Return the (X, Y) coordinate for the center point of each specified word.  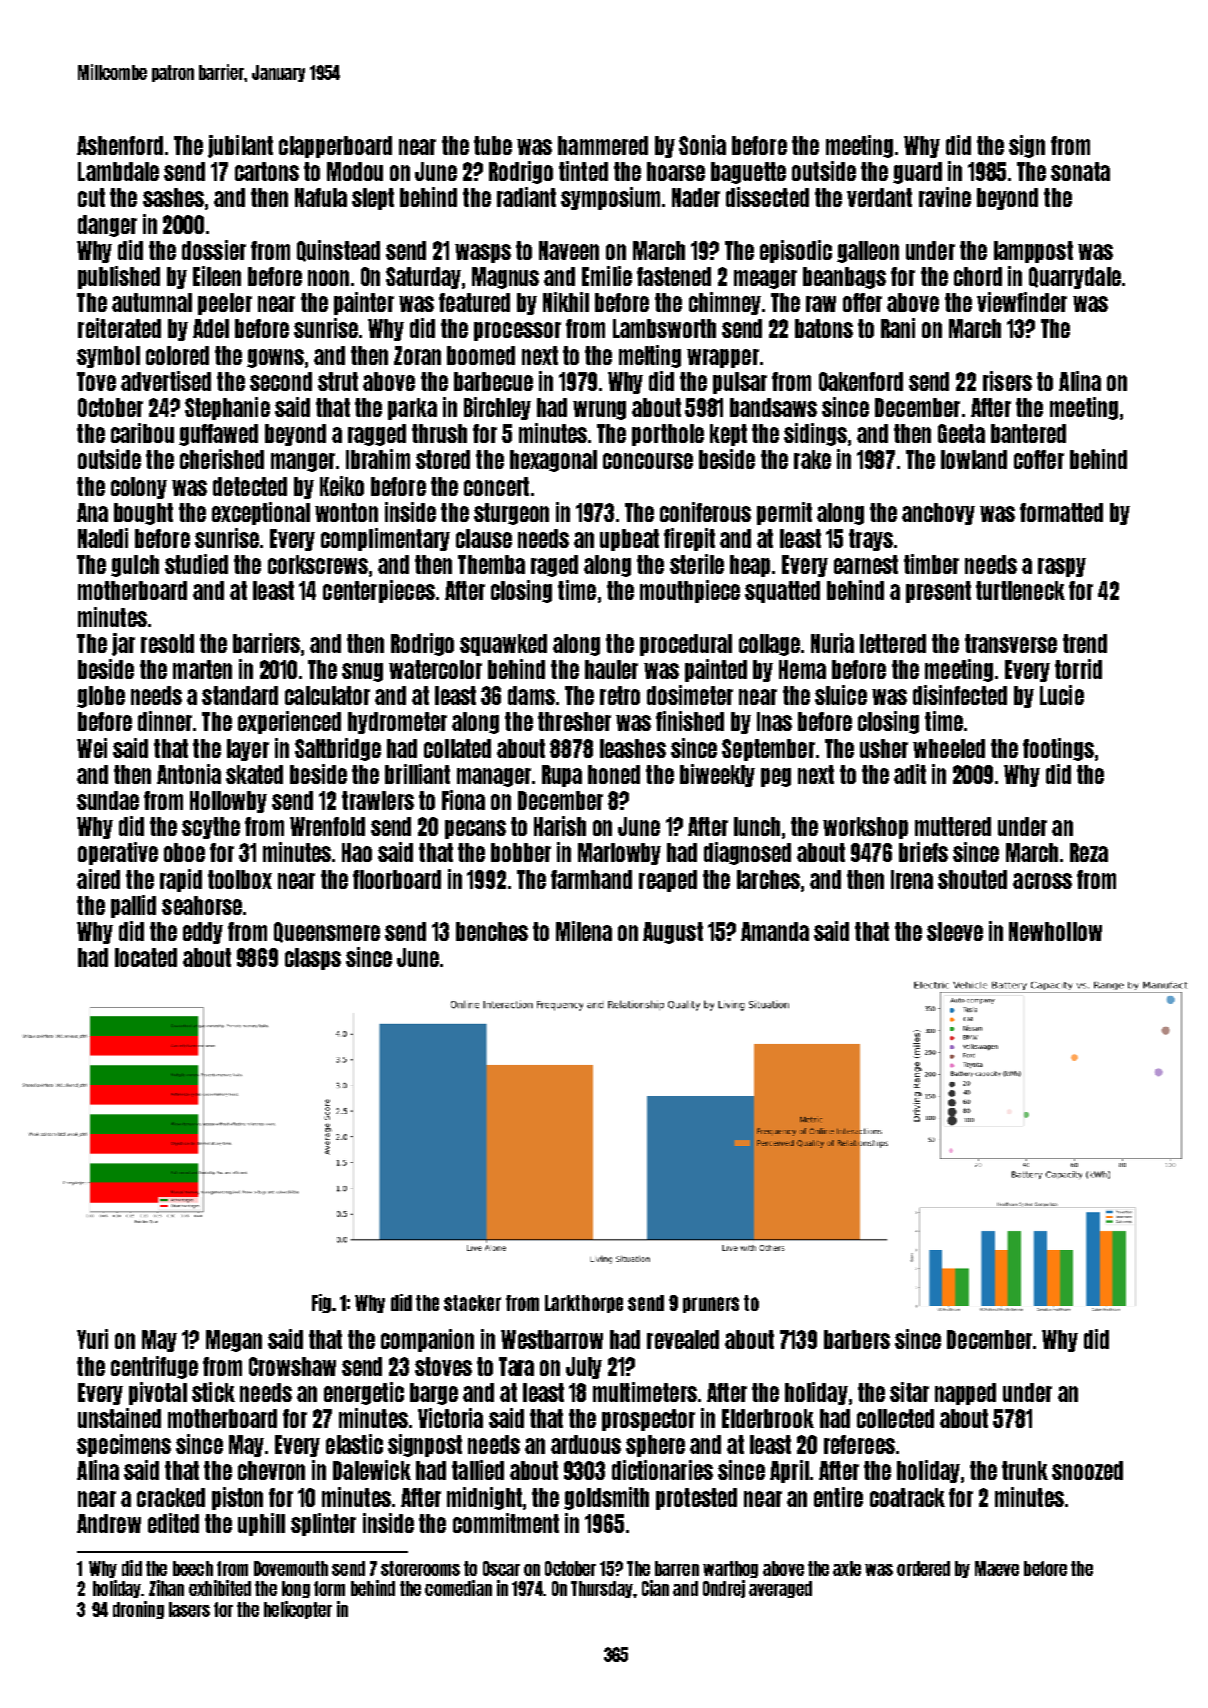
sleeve (955, 931)
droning (138, 1610)
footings (1058, 749)
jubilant (240, 146)
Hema (802, 669)
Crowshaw (292, 1366)
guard (917, 173)
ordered (923, 1568)
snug (362, 672)
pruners (711, 1305)
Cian (655, 1588)
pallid (133, 906)
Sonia (702, 145)
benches (492, 931)
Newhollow (1055, 931)
